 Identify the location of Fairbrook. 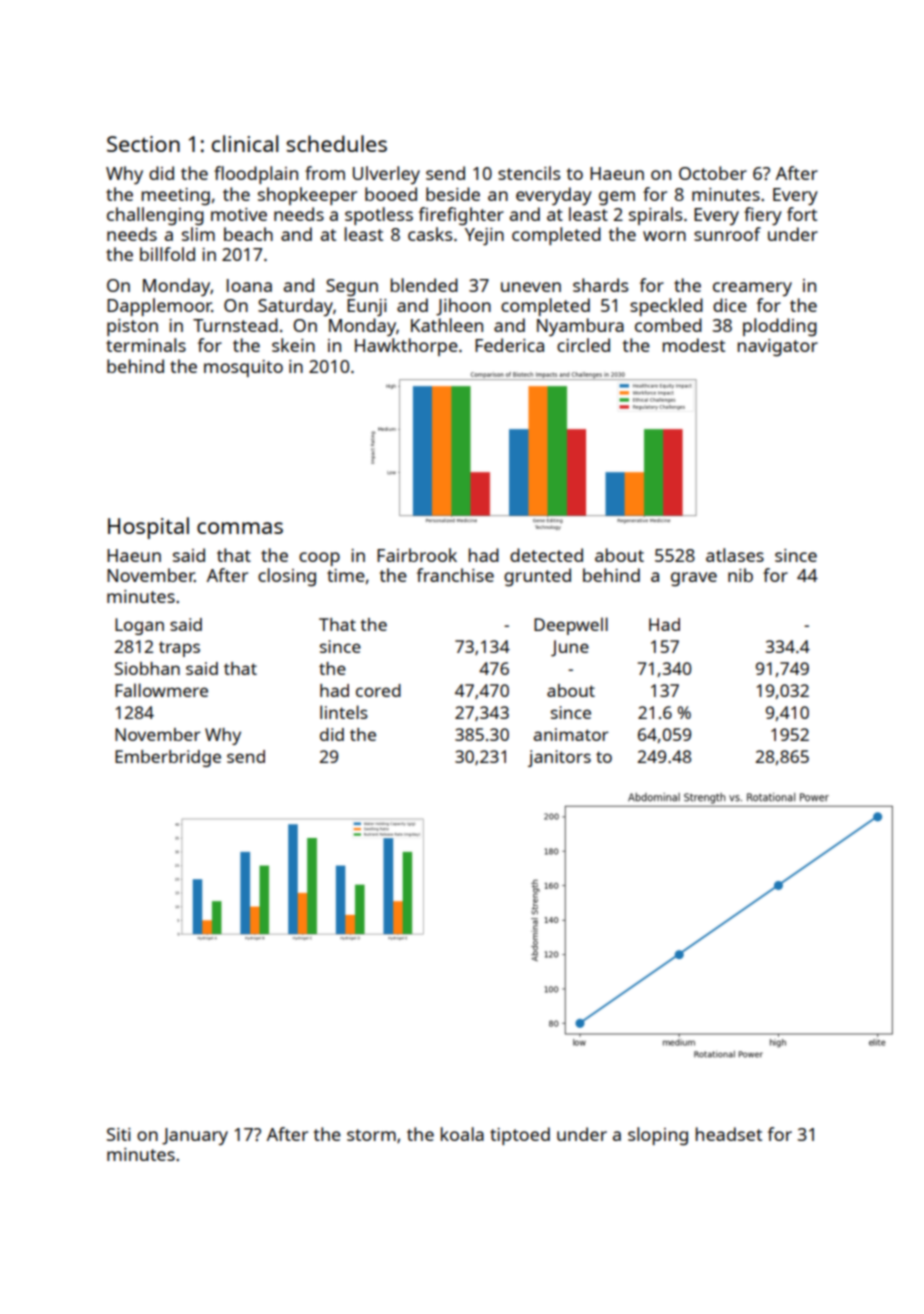
(417, 555).
